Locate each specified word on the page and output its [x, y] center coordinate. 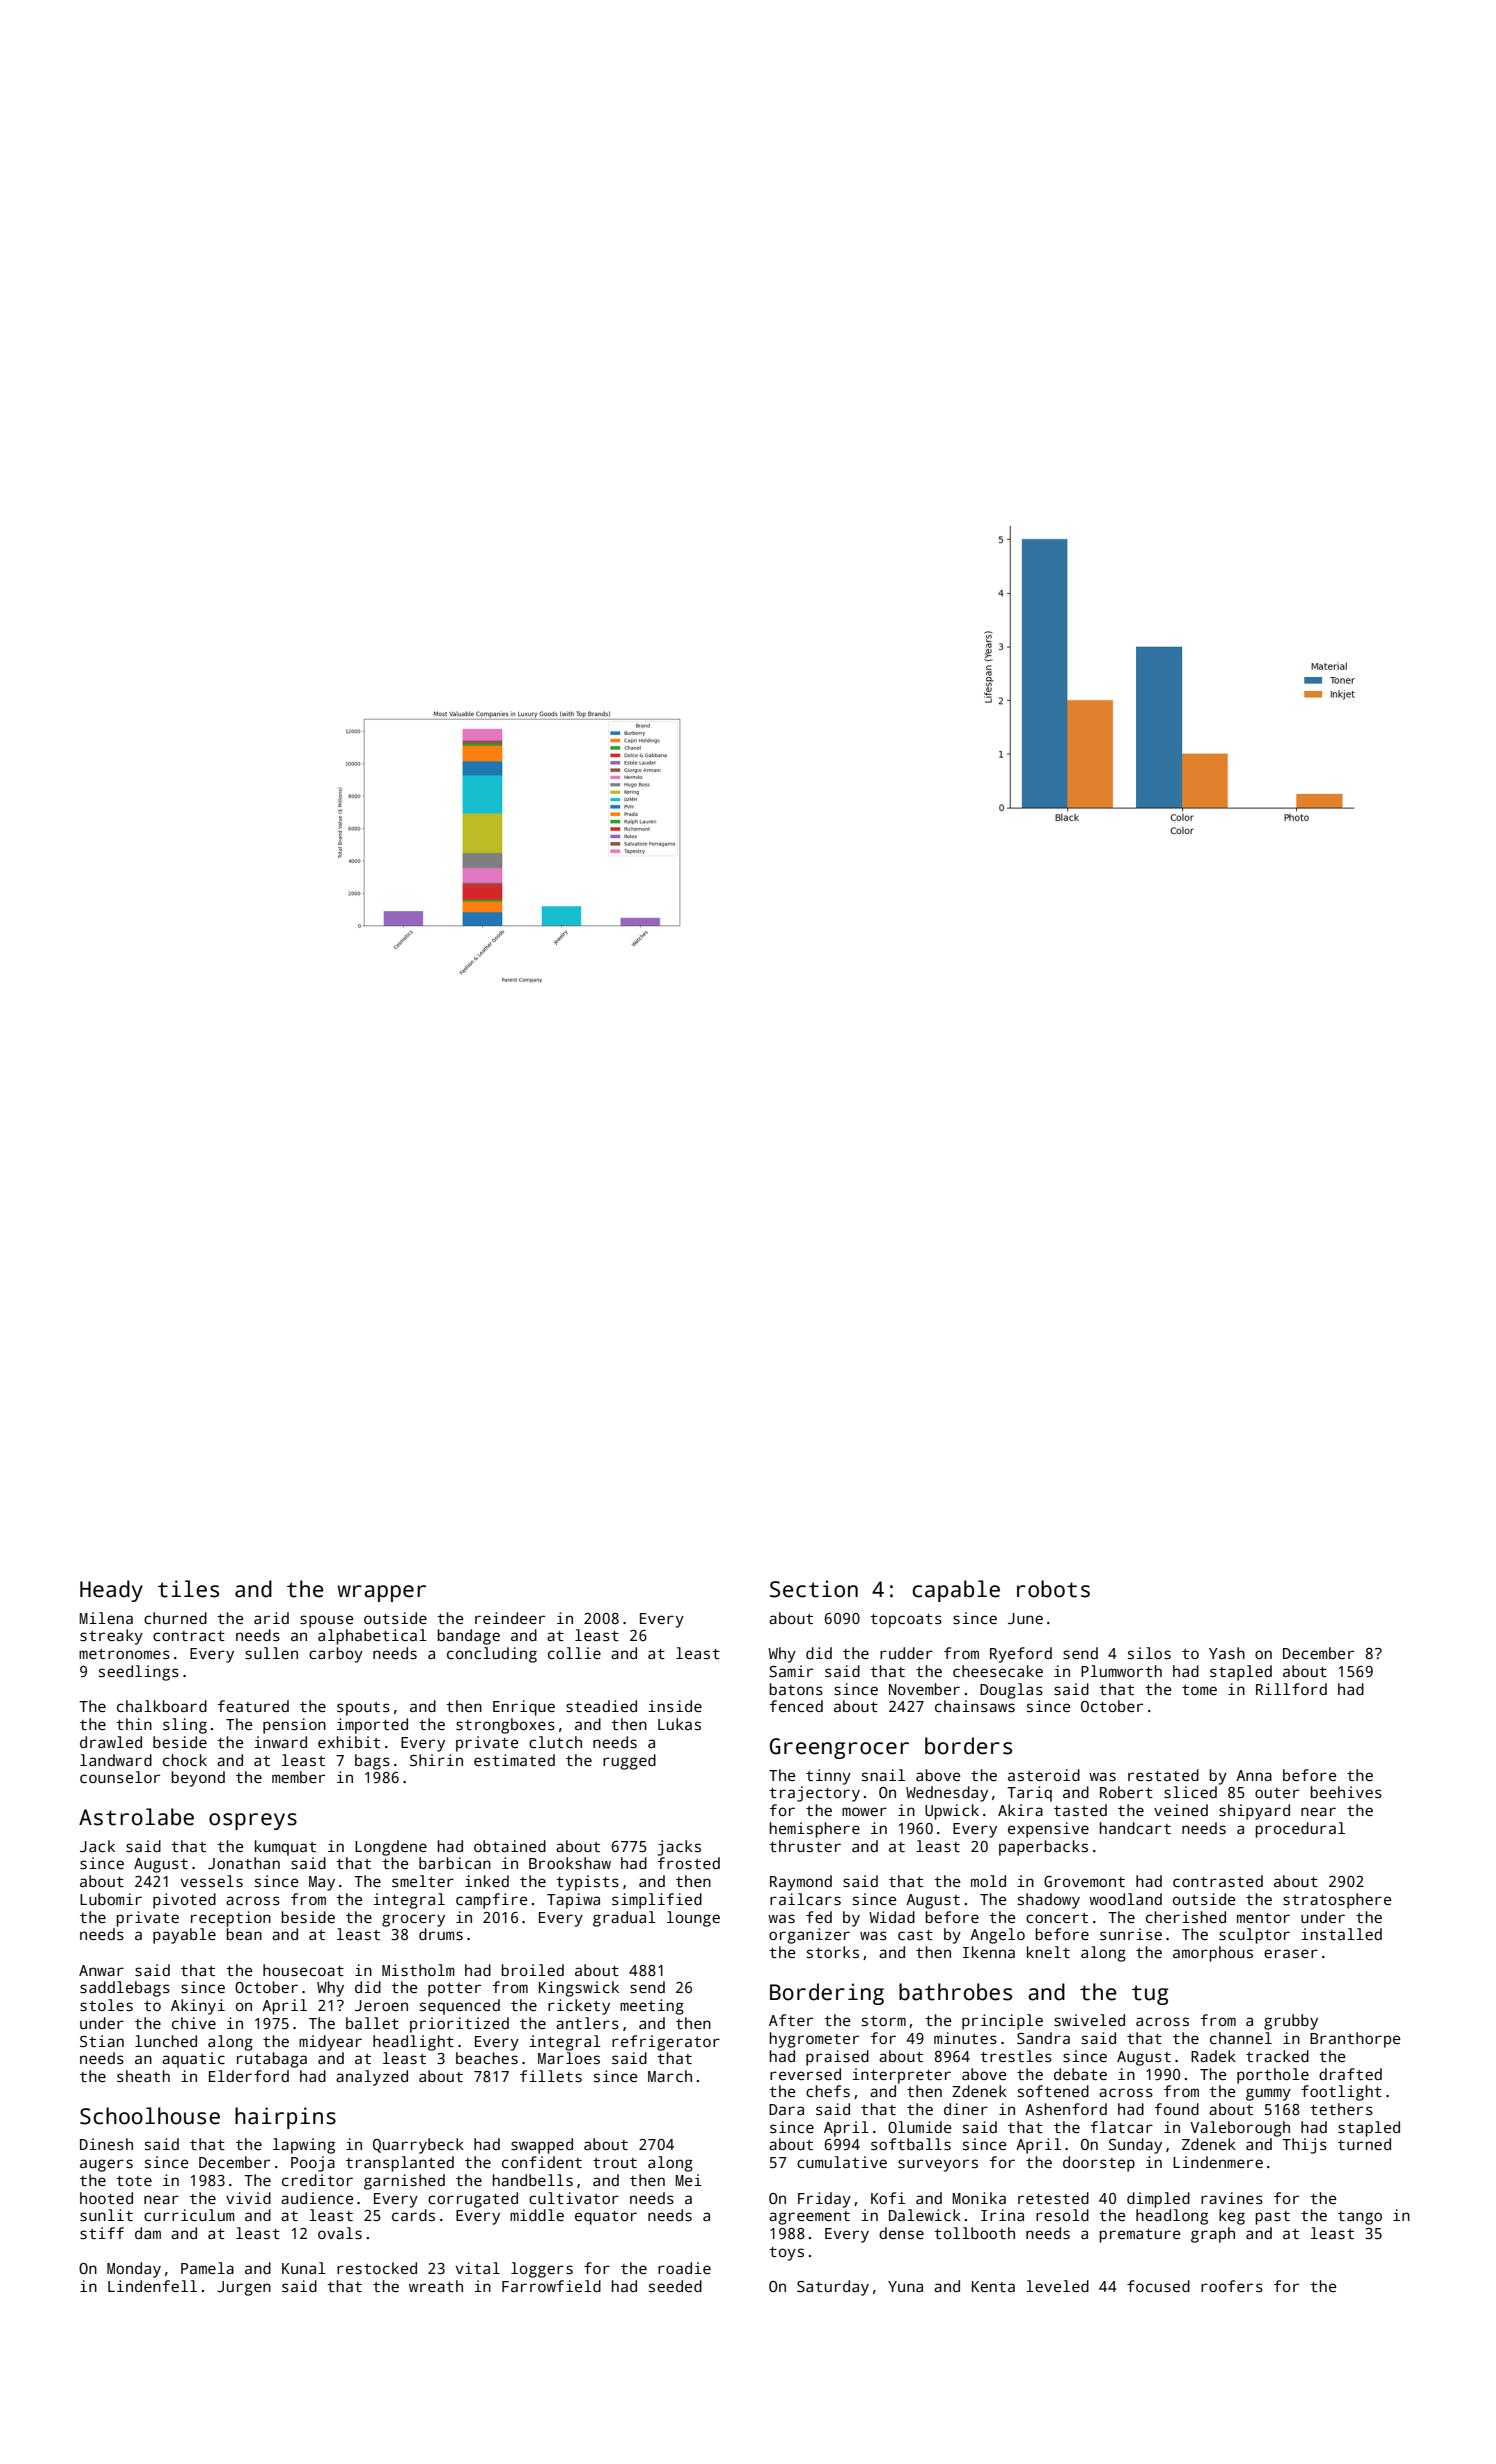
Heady [111, 1591]
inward [280, 1742]
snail [883, 1775]
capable [956, 1591]
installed [1341, 1934]
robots [1053, 1589]
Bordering [827, 1994]
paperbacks [1043, 1848]
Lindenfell [152, 2286]
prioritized [459, 2025]
